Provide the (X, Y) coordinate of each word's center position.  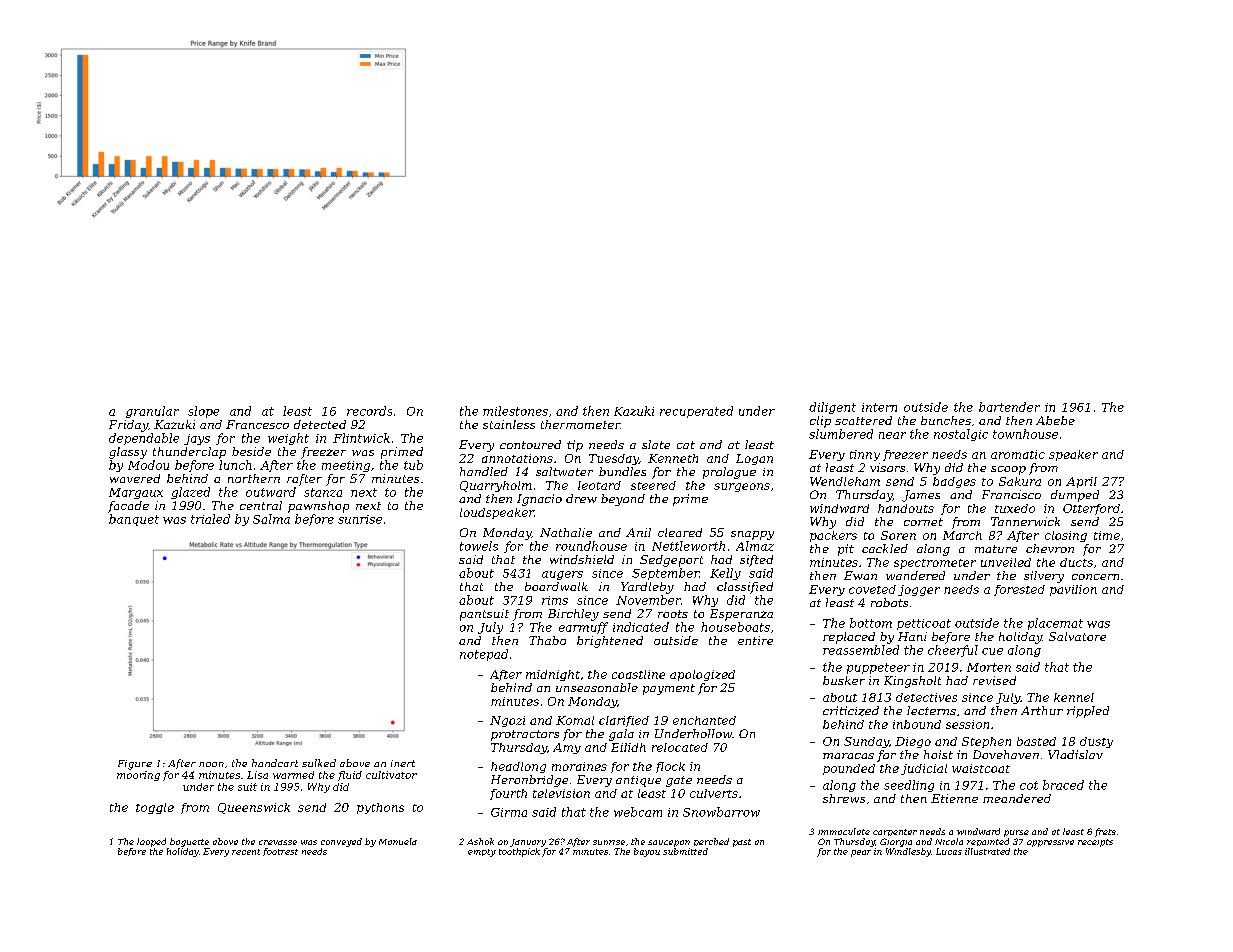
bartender (1009, 407)
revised (994, 680)
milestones (515, 411)
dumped (1075, 496)
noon (211, 764)
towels (479, 546)
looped (151, 842)
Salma (271, 519)
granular (152, 412)
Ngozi (507, 721)
